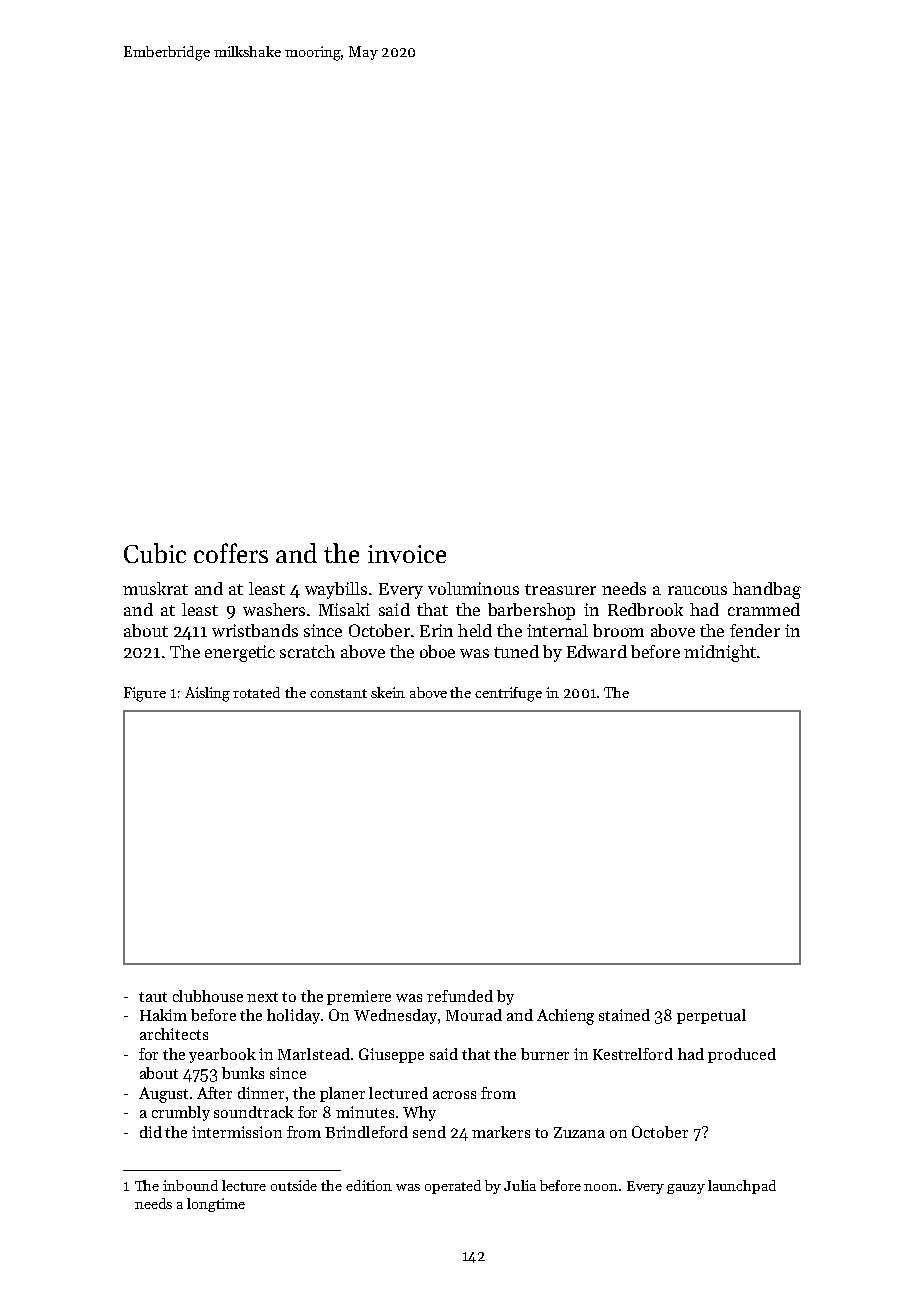 The image size is (924, 1314). I want to click on treasurer, so click(560, 589).
